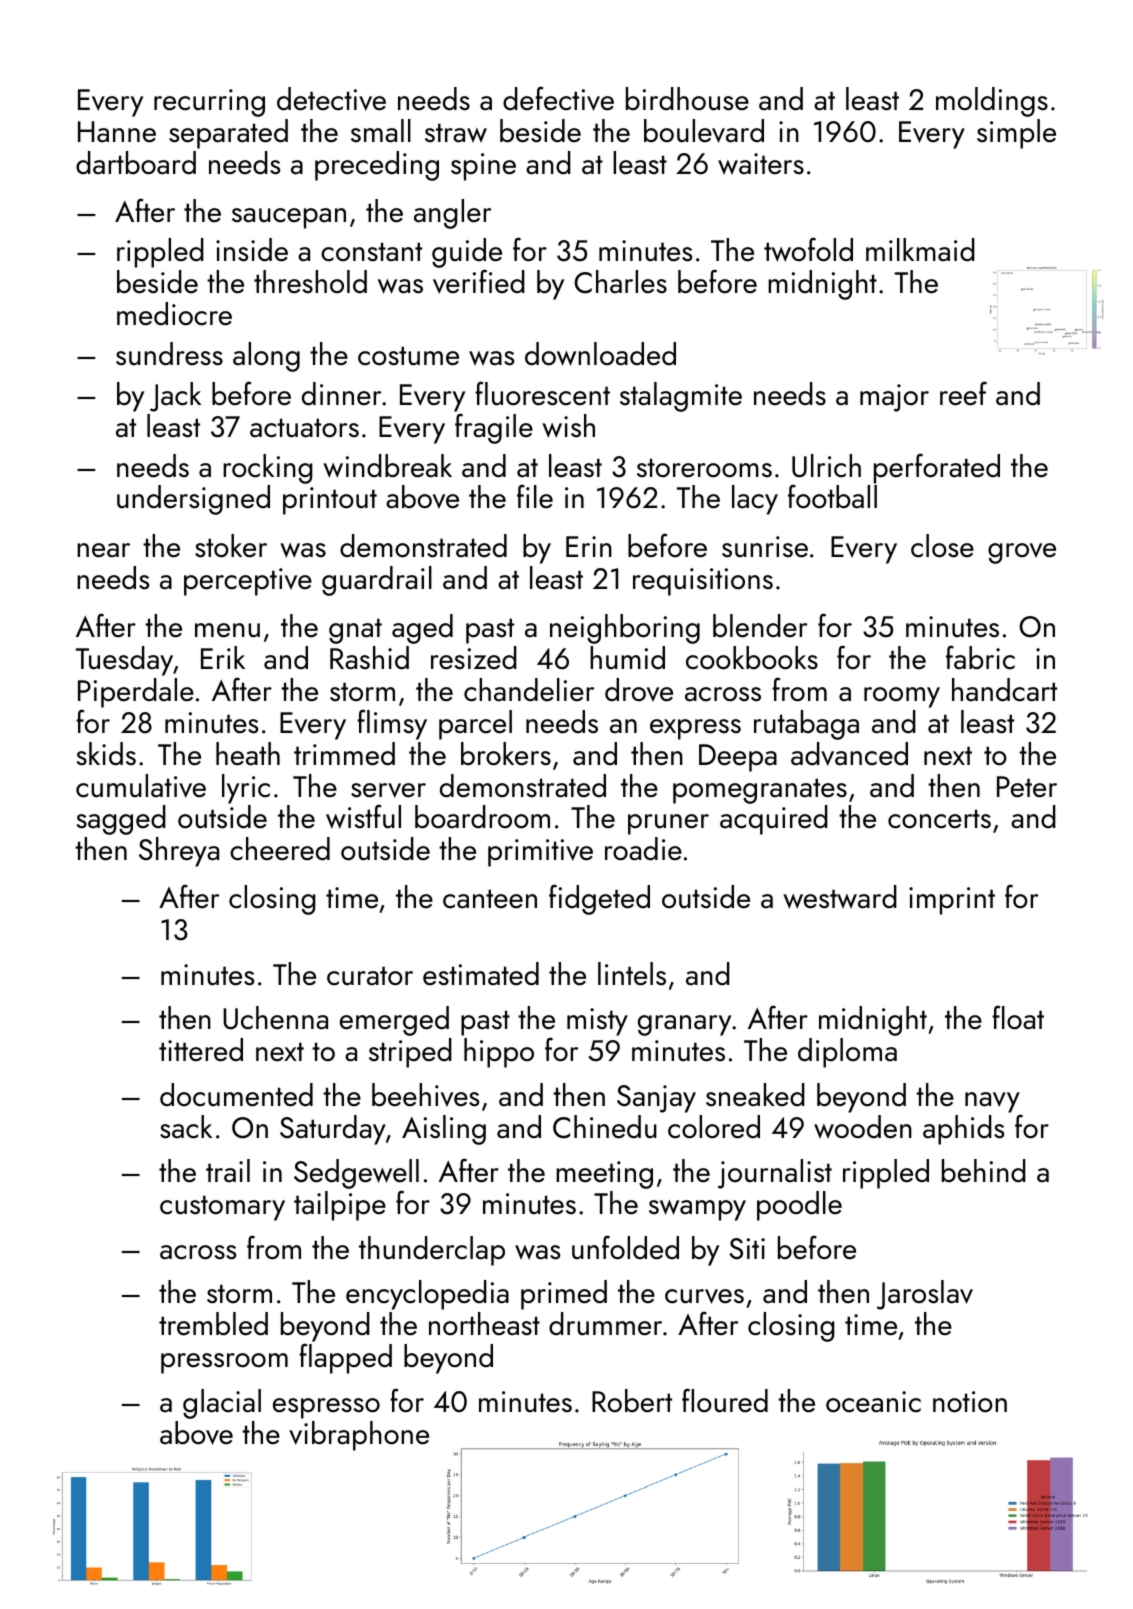 This image has height=1609, width=1133. I want to click on inside, so click(252, 250).
